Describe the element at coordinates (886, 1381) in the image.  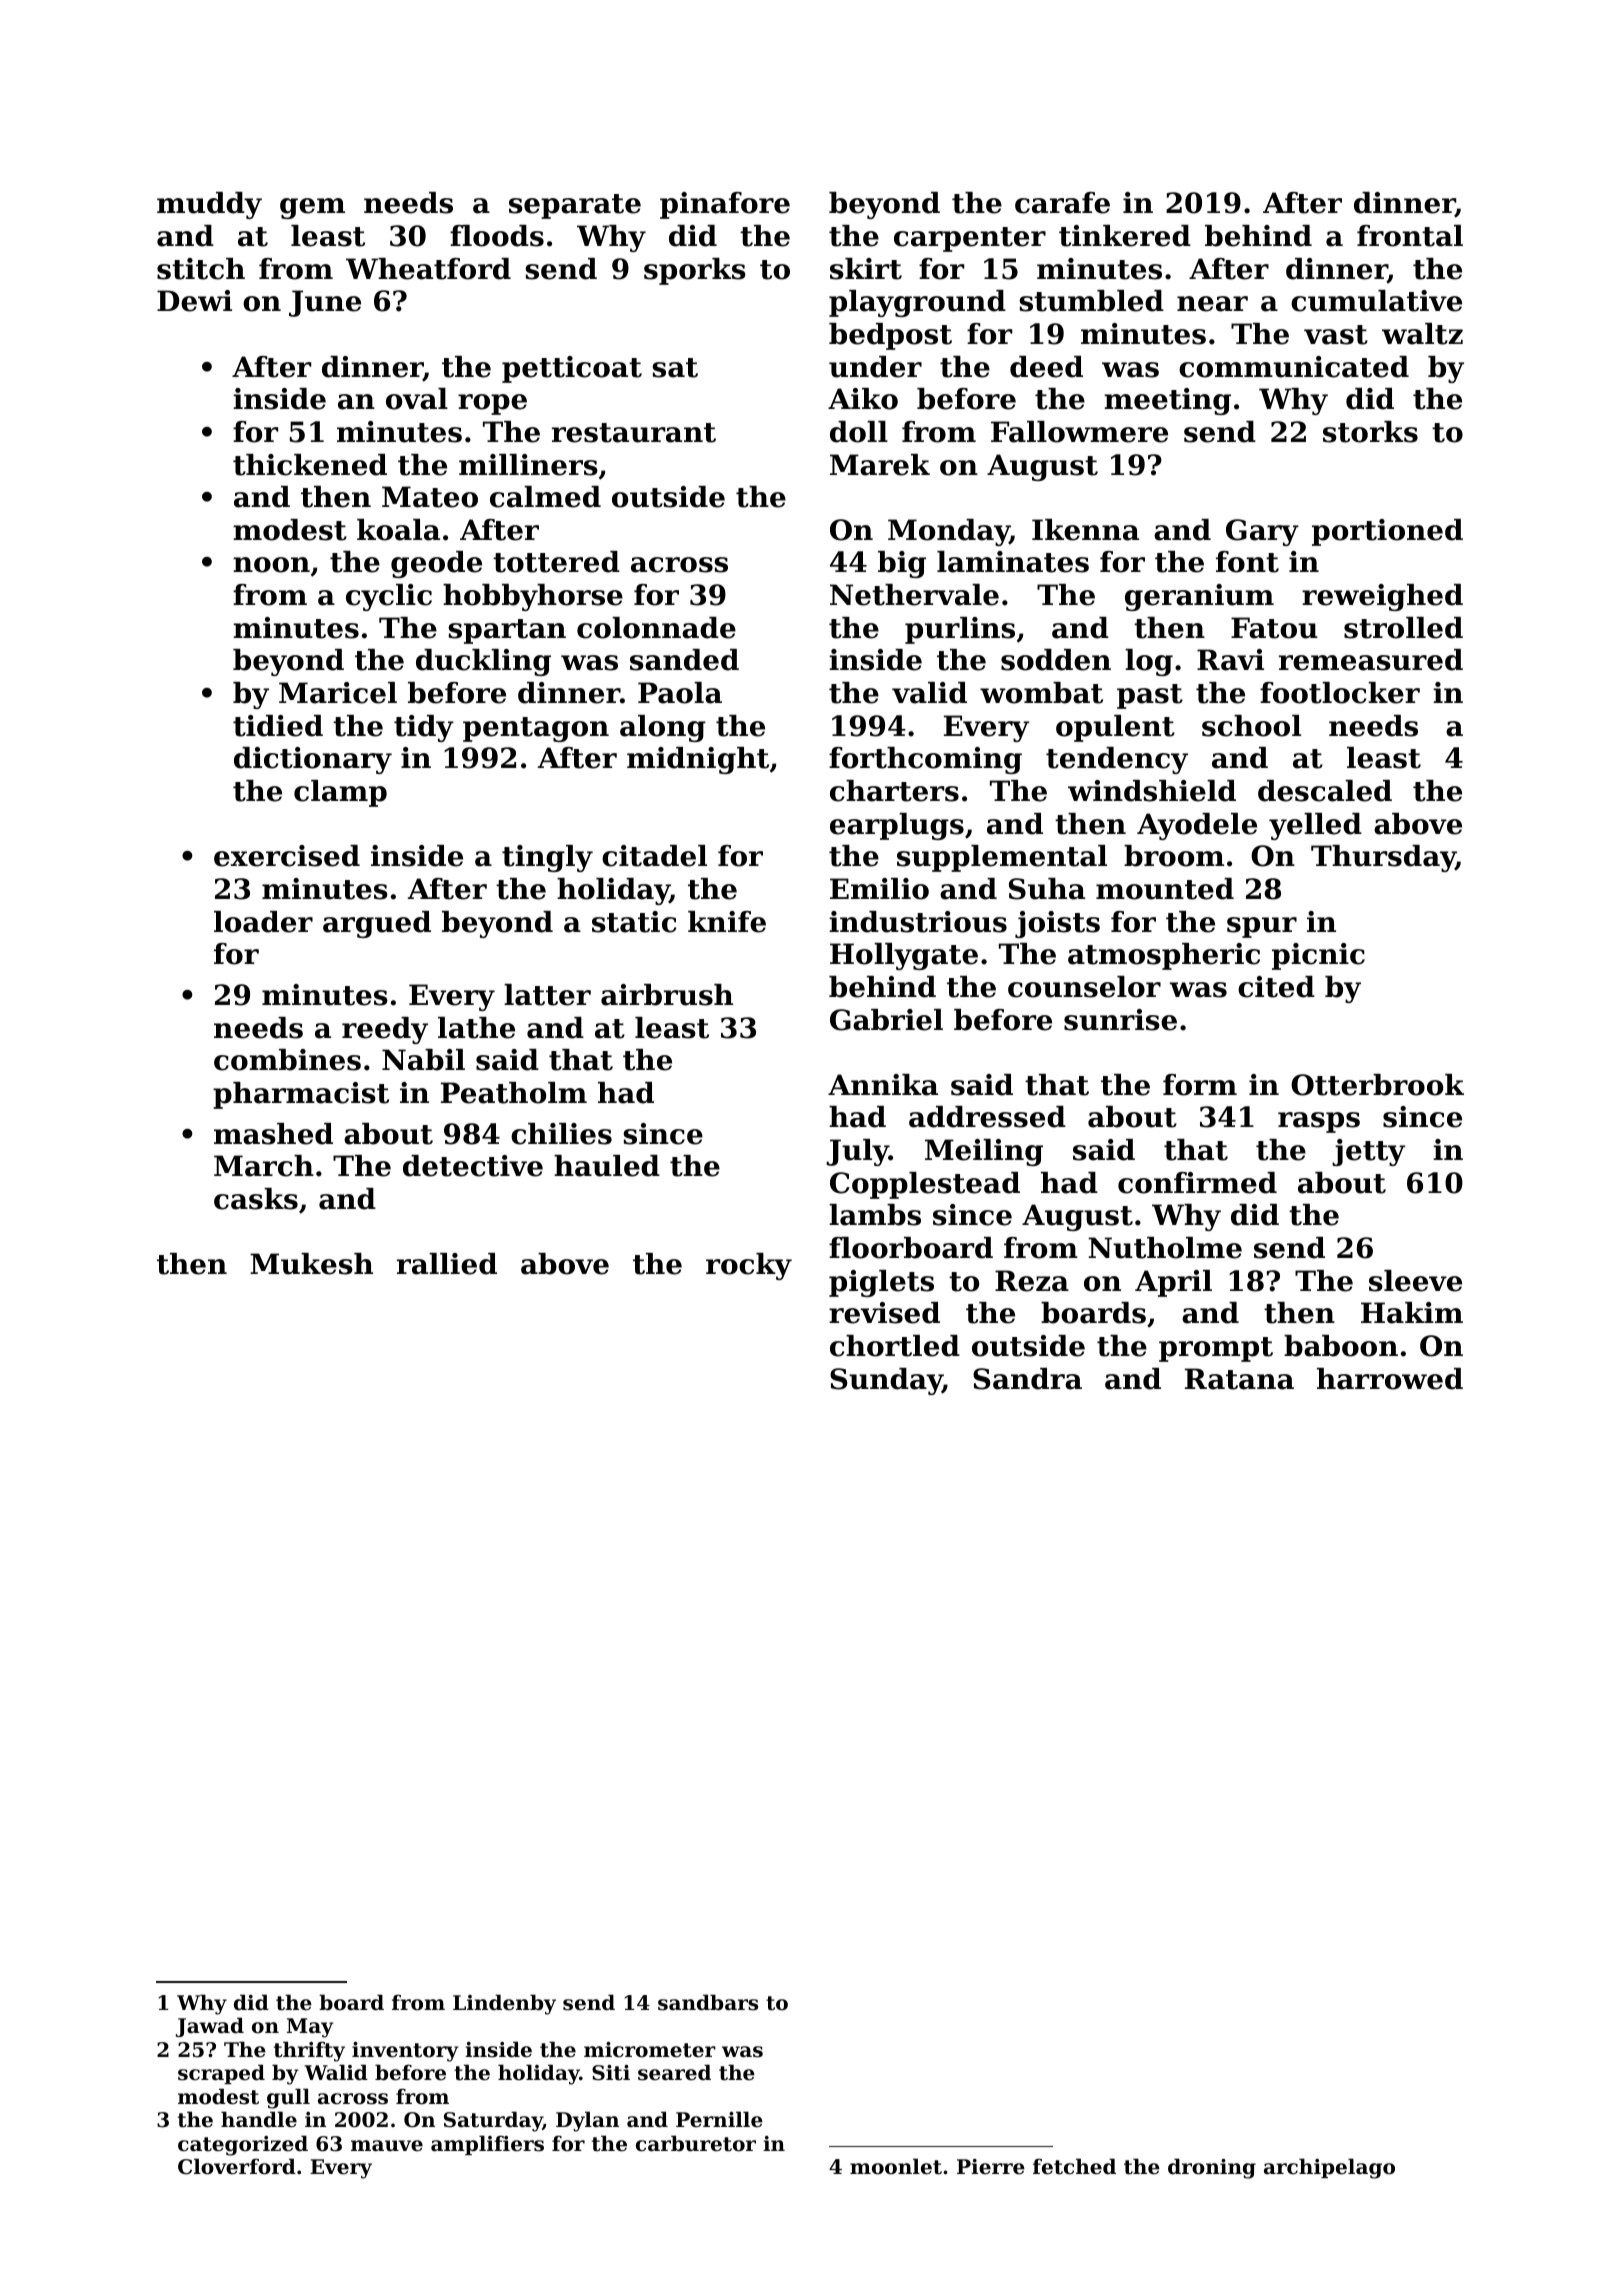
I see `Sunday` at that location.
